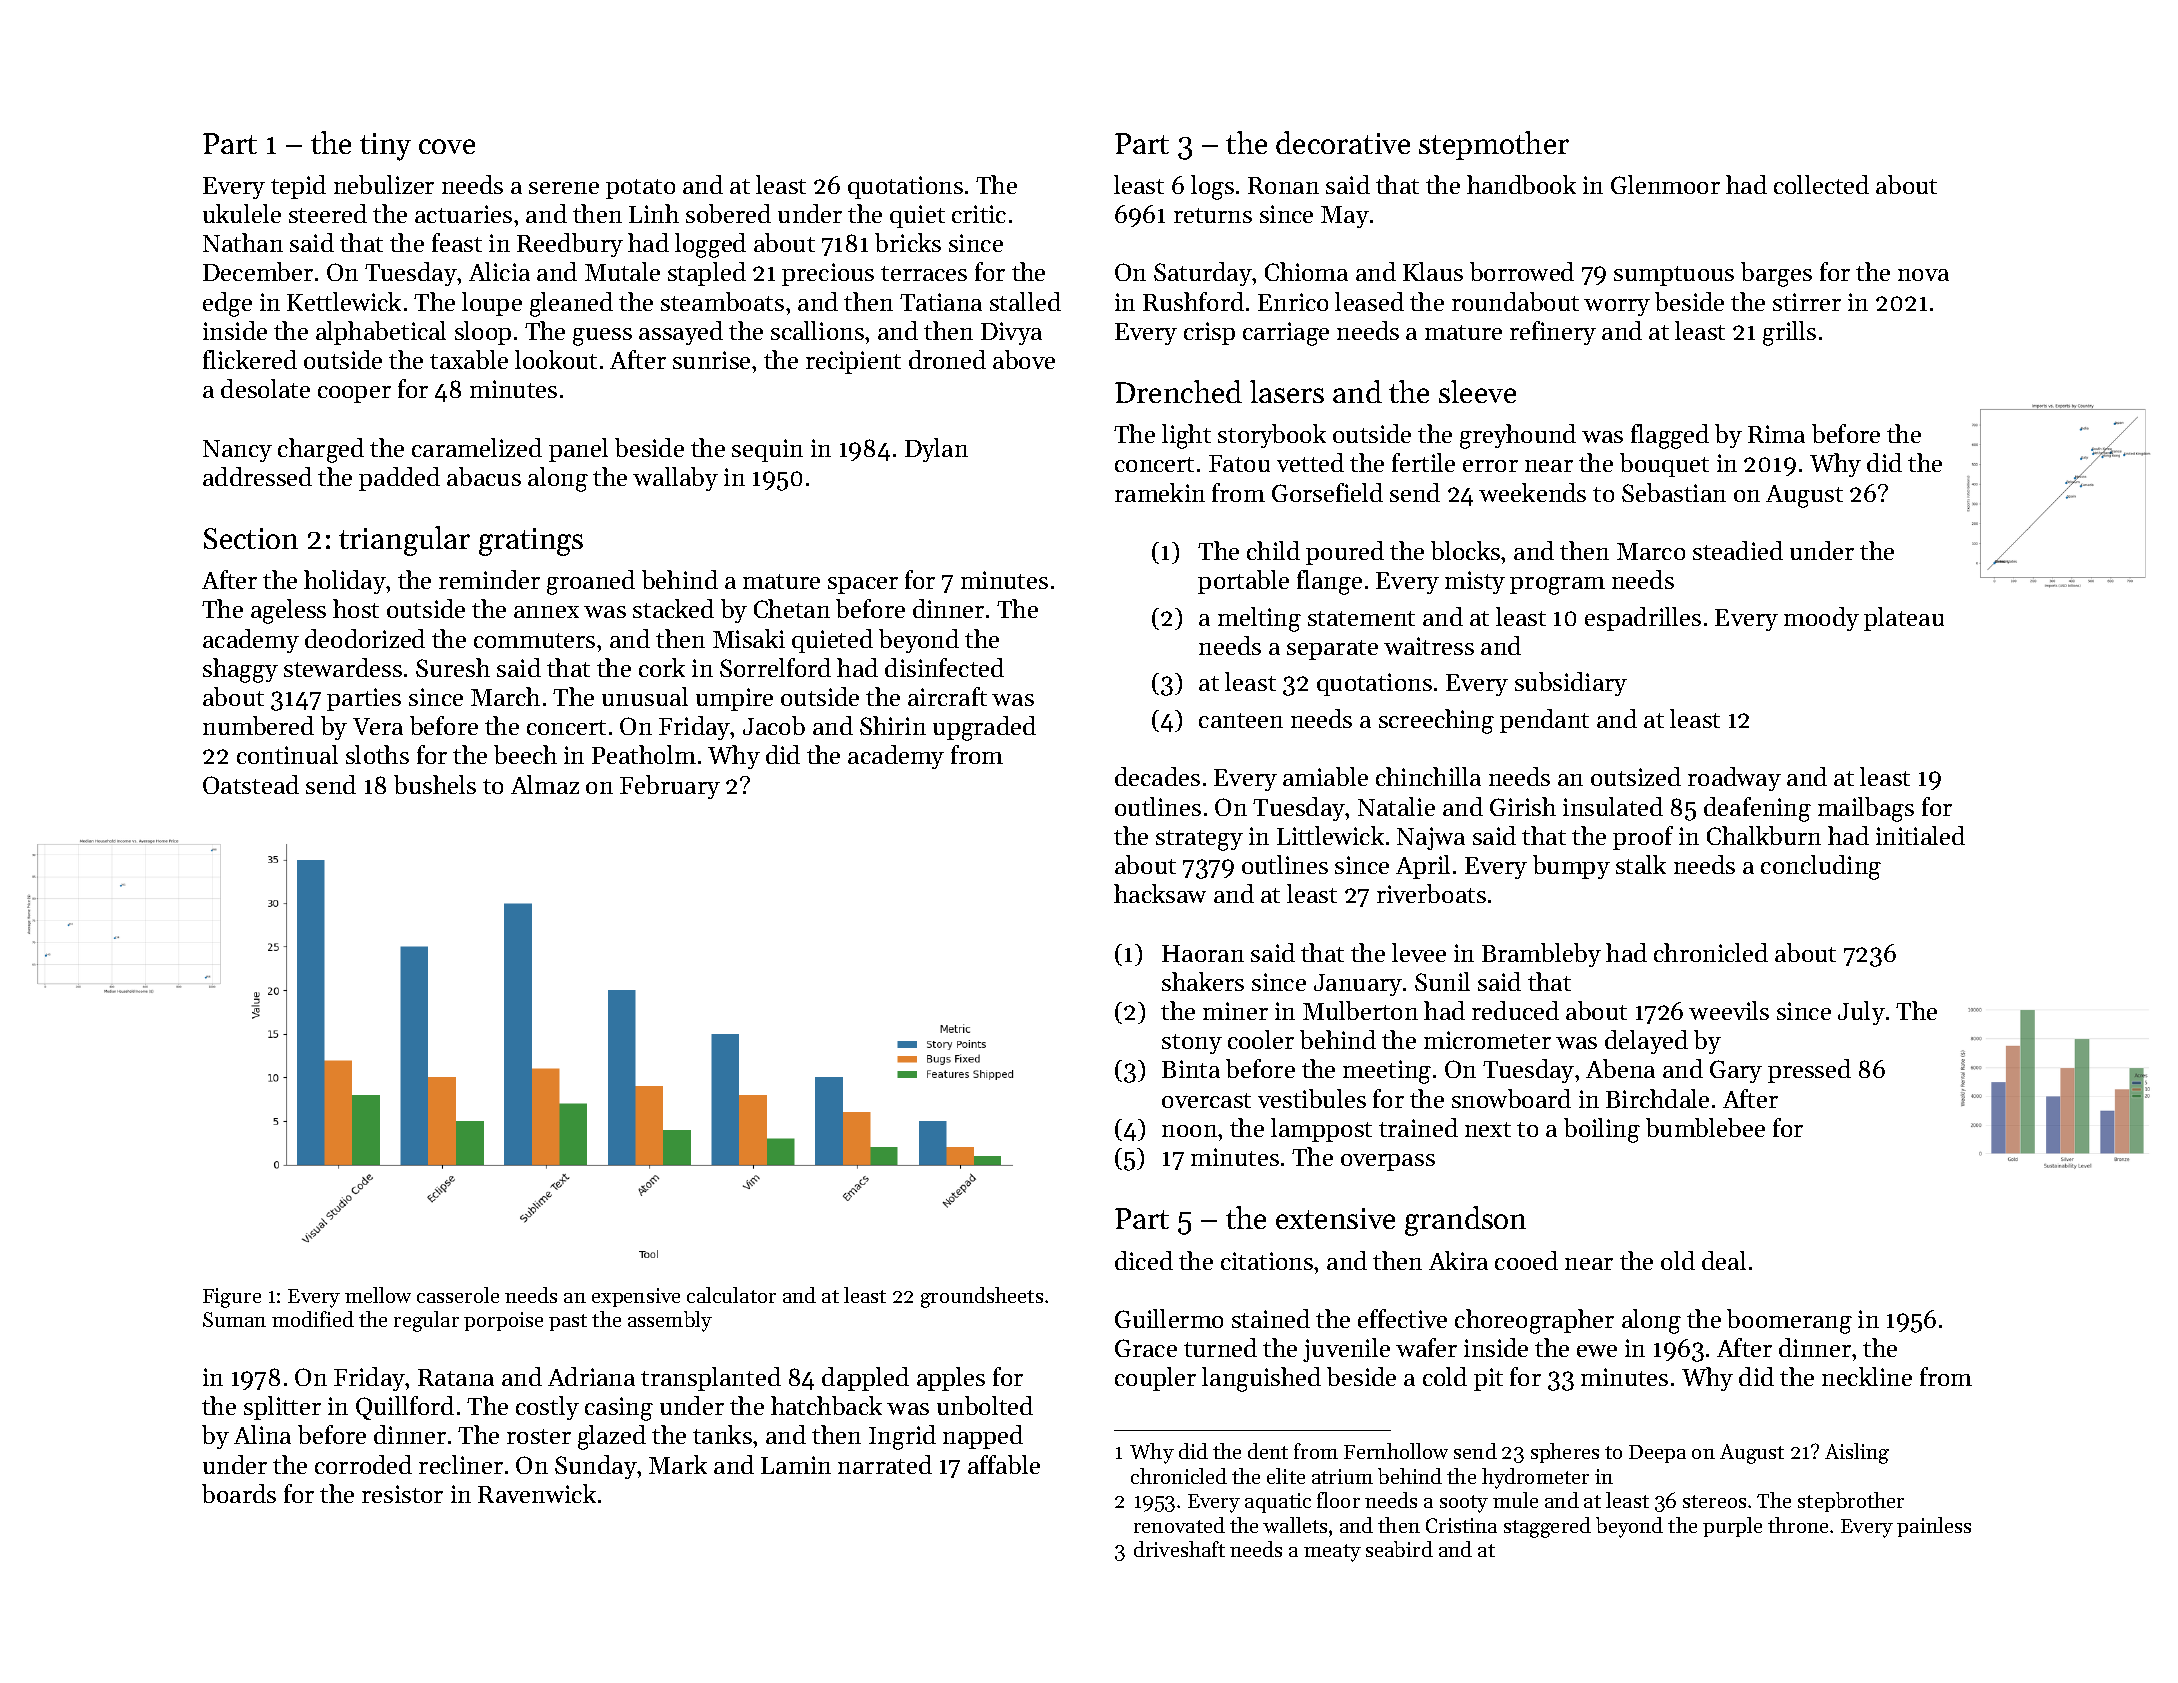 This image has height=1683, width=2178. What do you see at coordinates (1146, 1348) in the image?
I see `Grace` at bounding box center [1146, 1348].
